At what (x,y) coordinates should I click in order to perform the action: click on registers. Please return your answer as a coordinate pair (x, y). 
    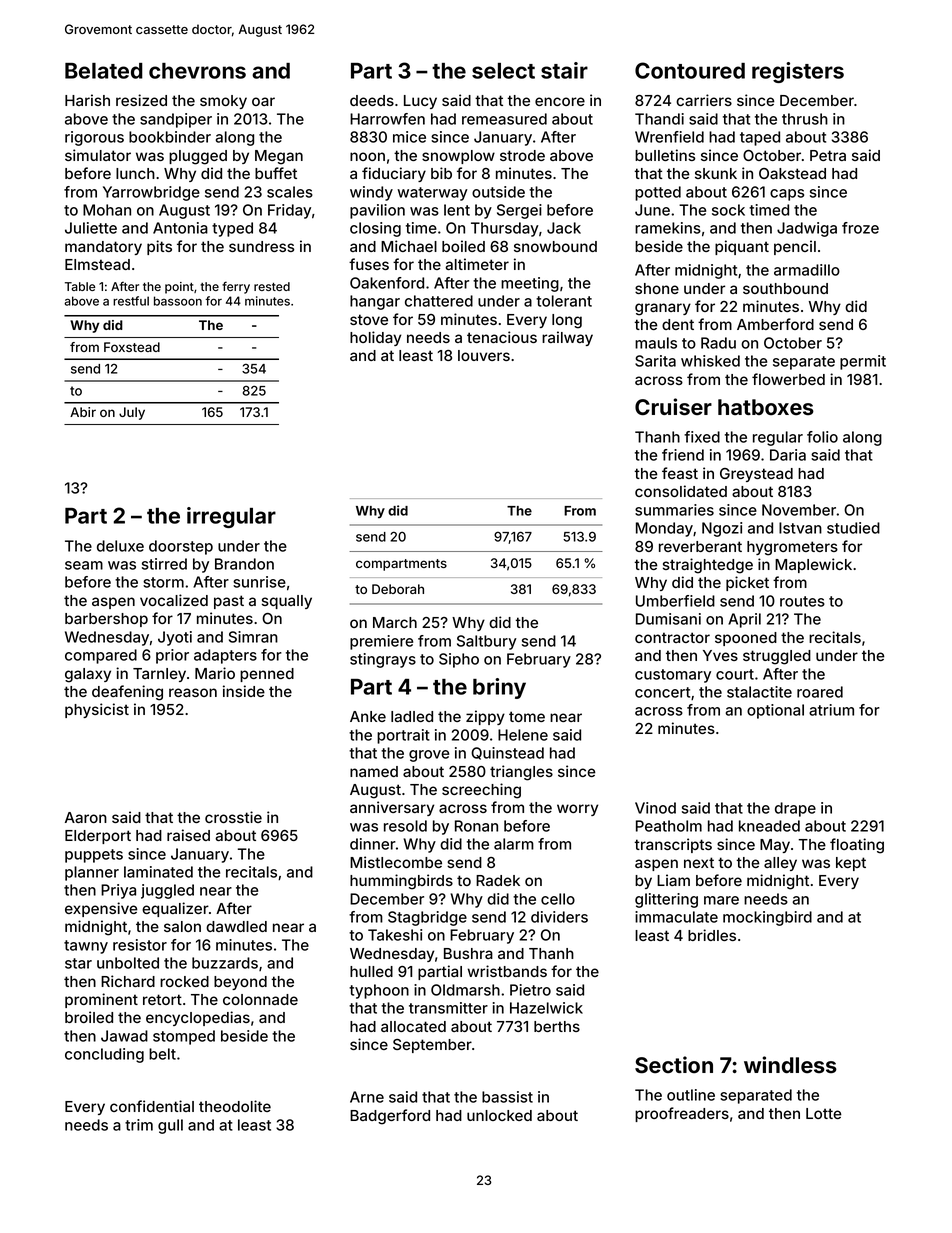
    Looking at the image, I should click on (798, 72).
